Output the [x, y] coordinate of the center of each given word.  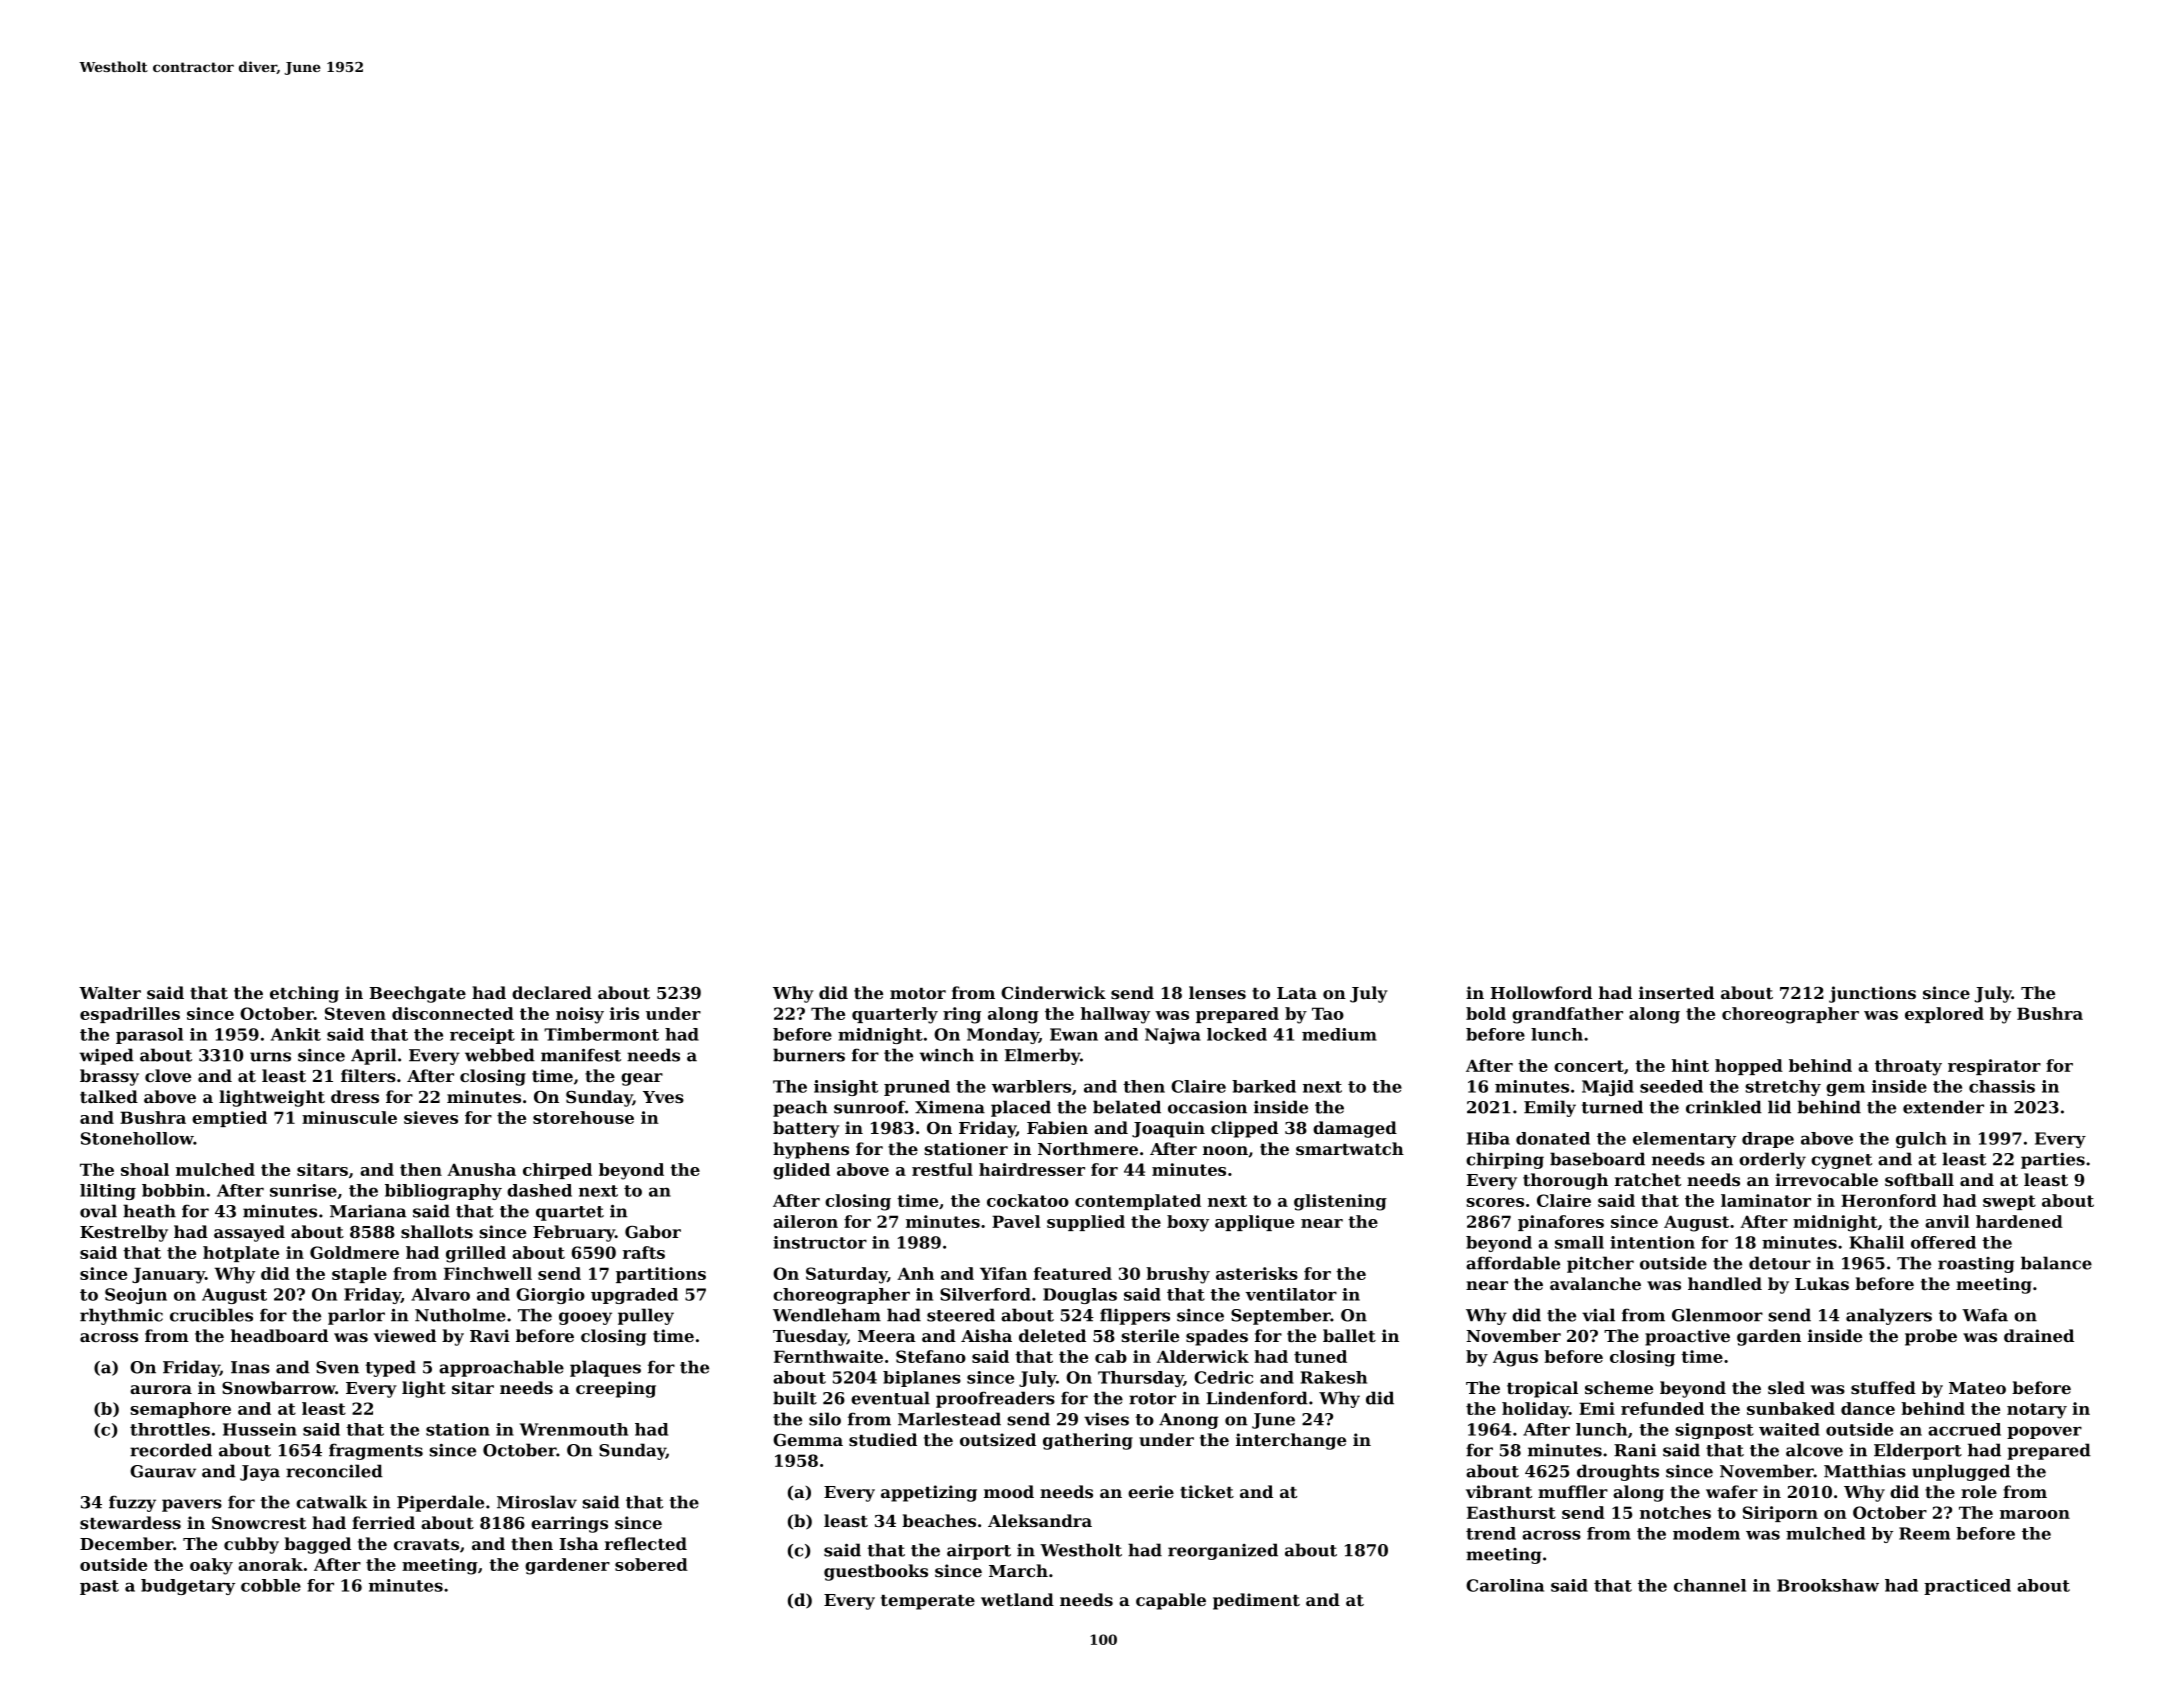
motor [918, 993]
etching [304, 994]
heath [149, 1211]
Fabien [1057, 1127]
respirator [1994, 1067]
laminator [1766, 1200]
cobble [271, 1585]
